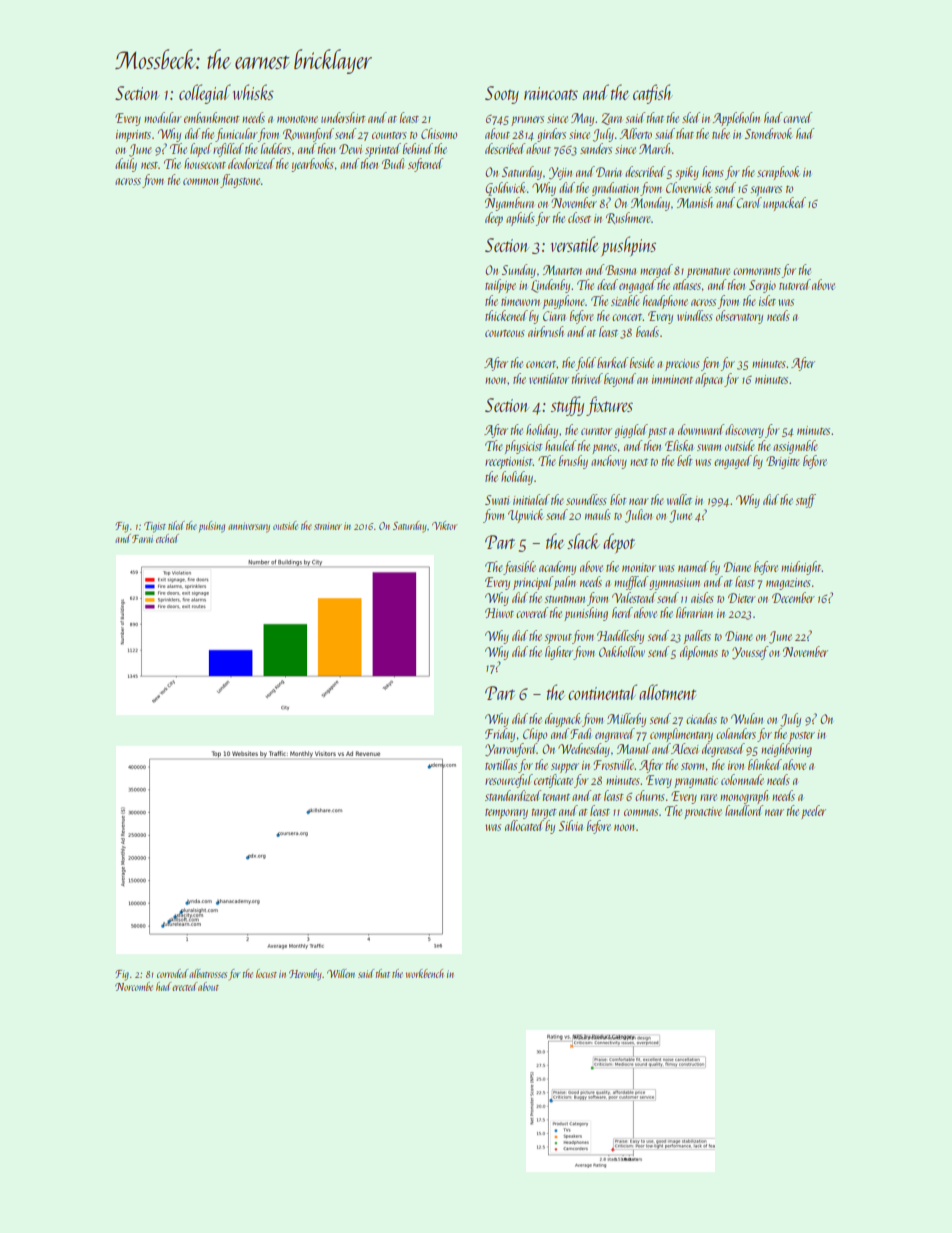  Describe the element at coordinates (551, 93) in the image. I see `raincoats` at that location.
